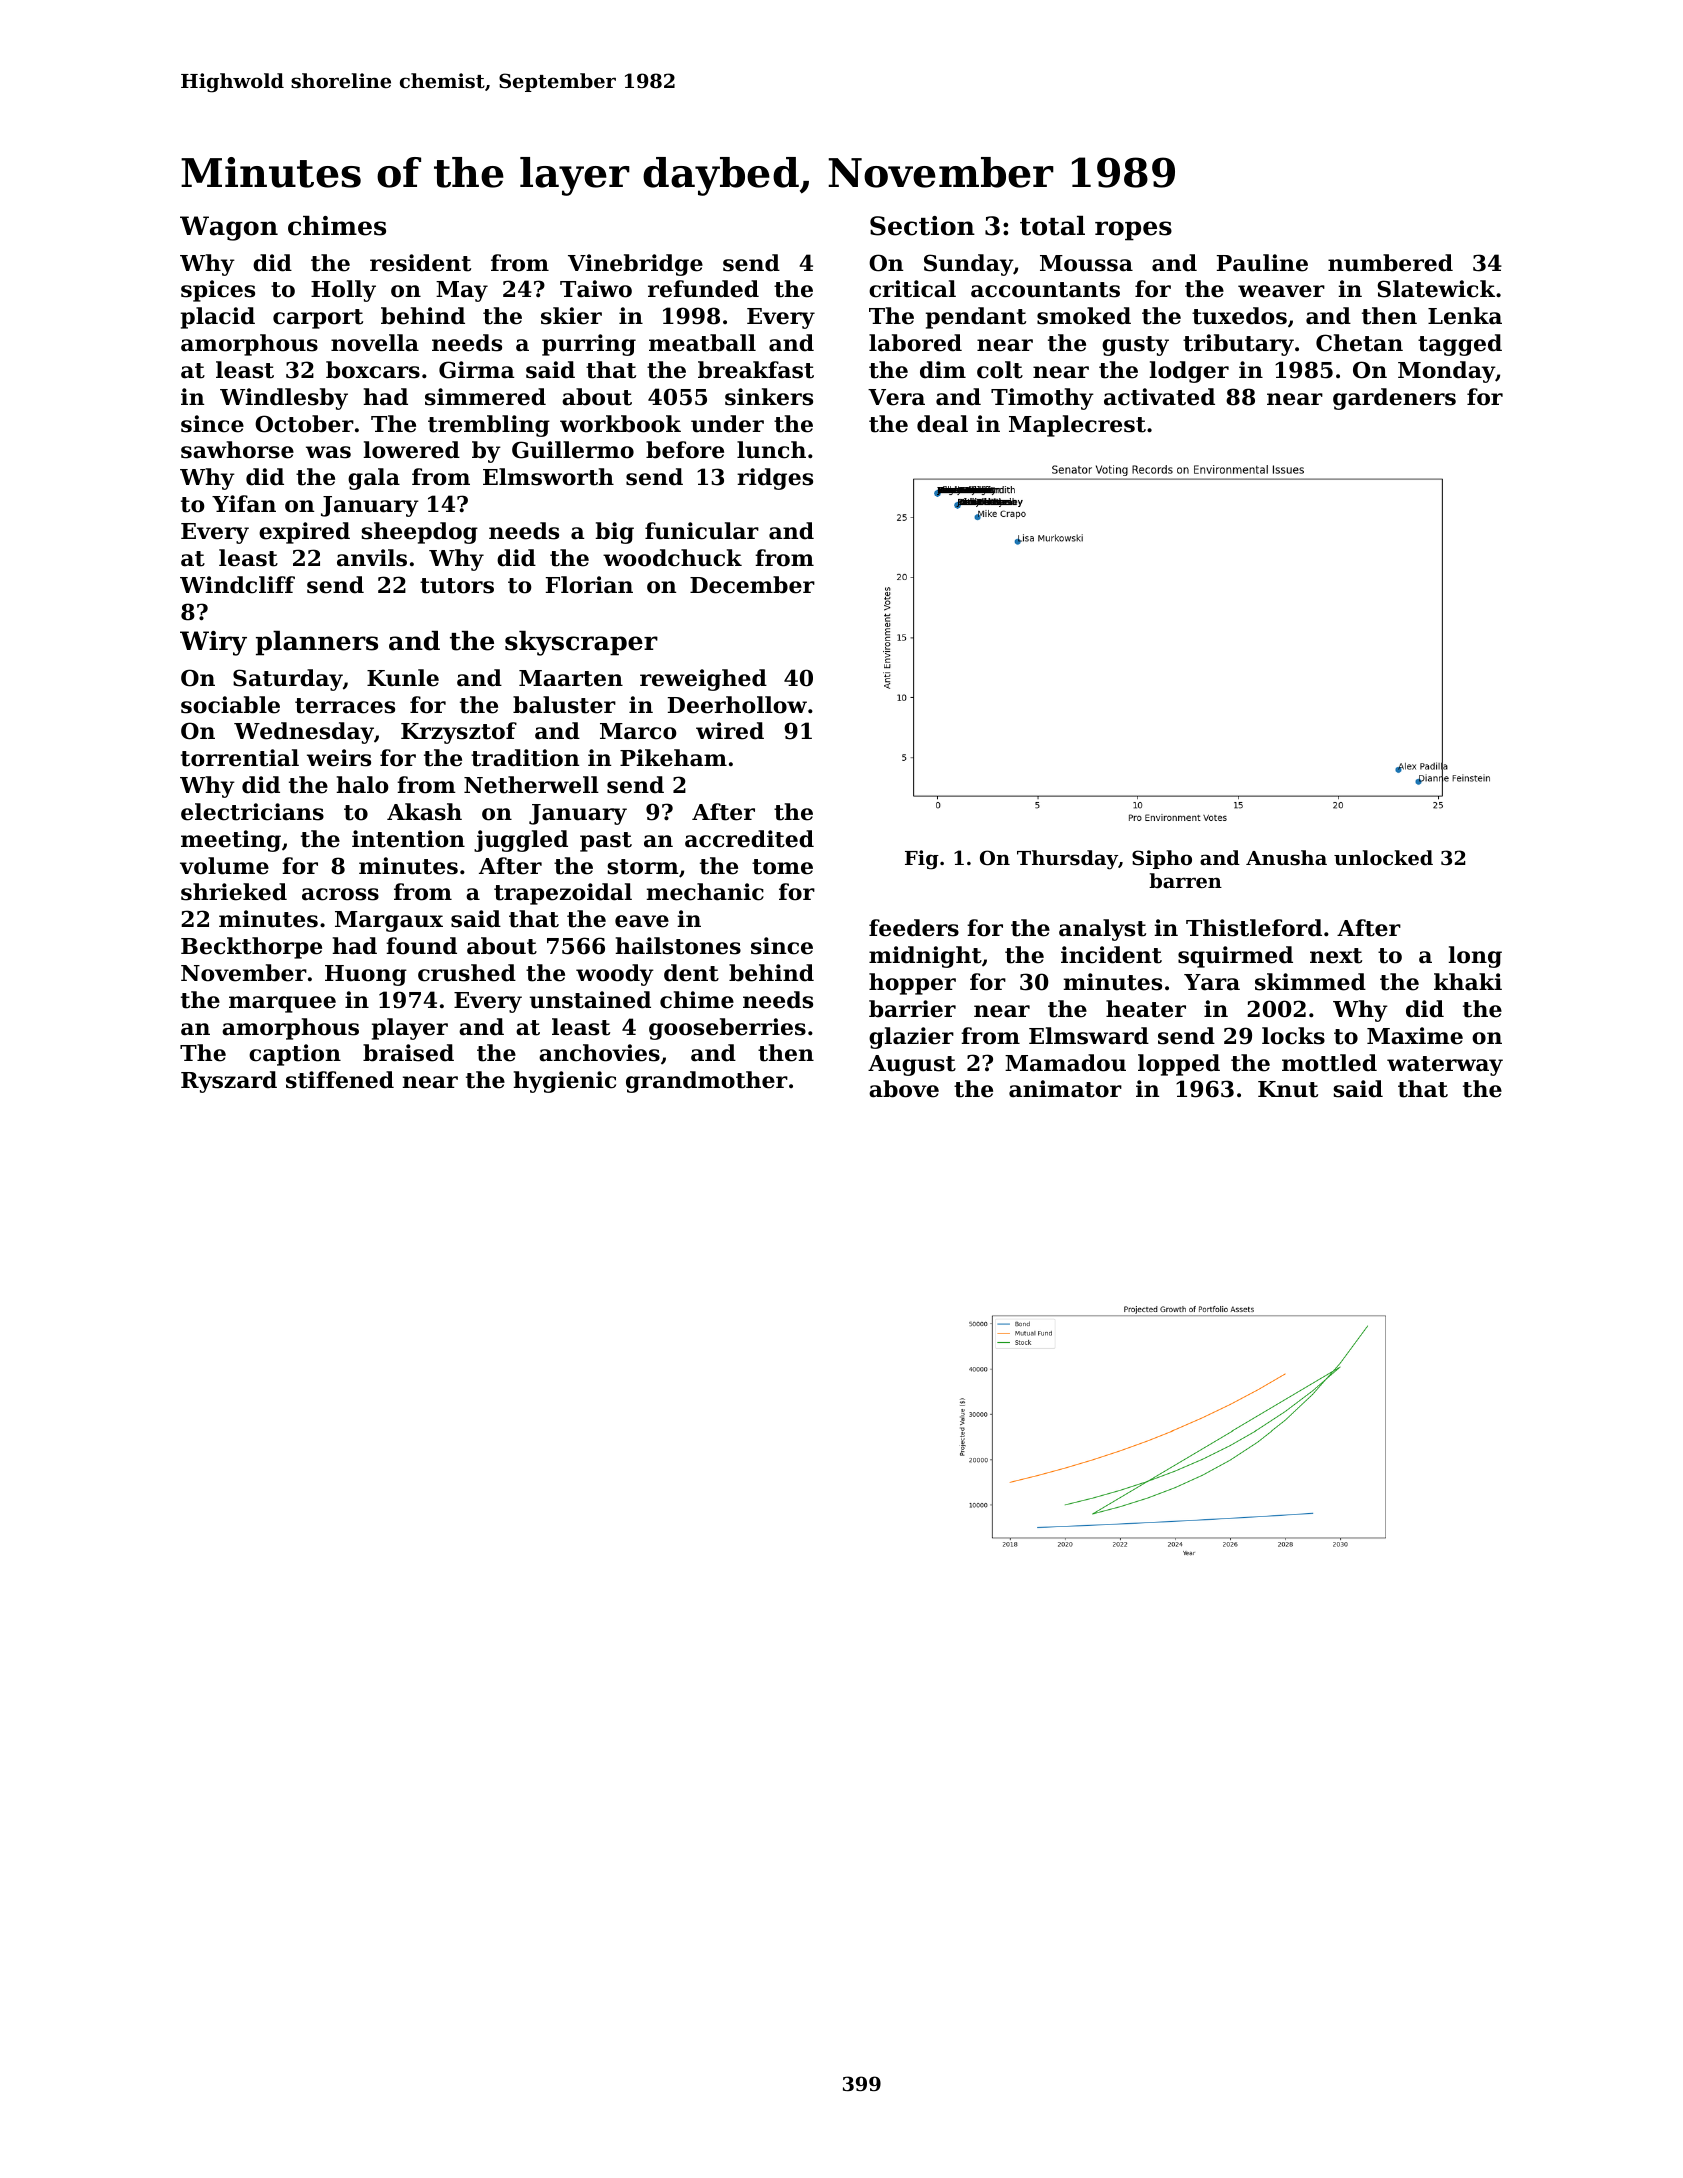  I want to click on Maplecrest, so click(1077, 426).
